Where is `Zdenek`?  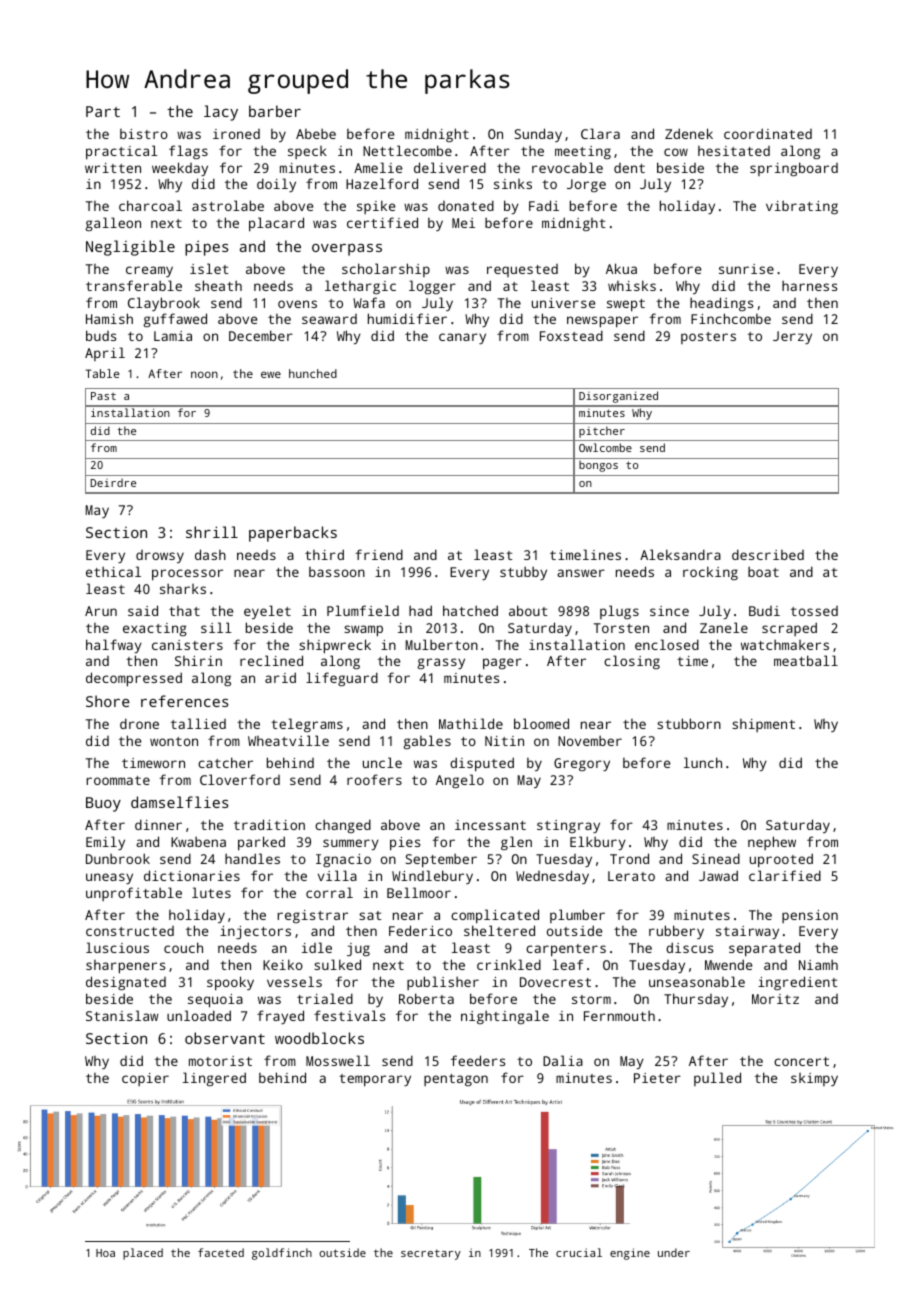 Zdenek is located at coordinates (689, 133).
